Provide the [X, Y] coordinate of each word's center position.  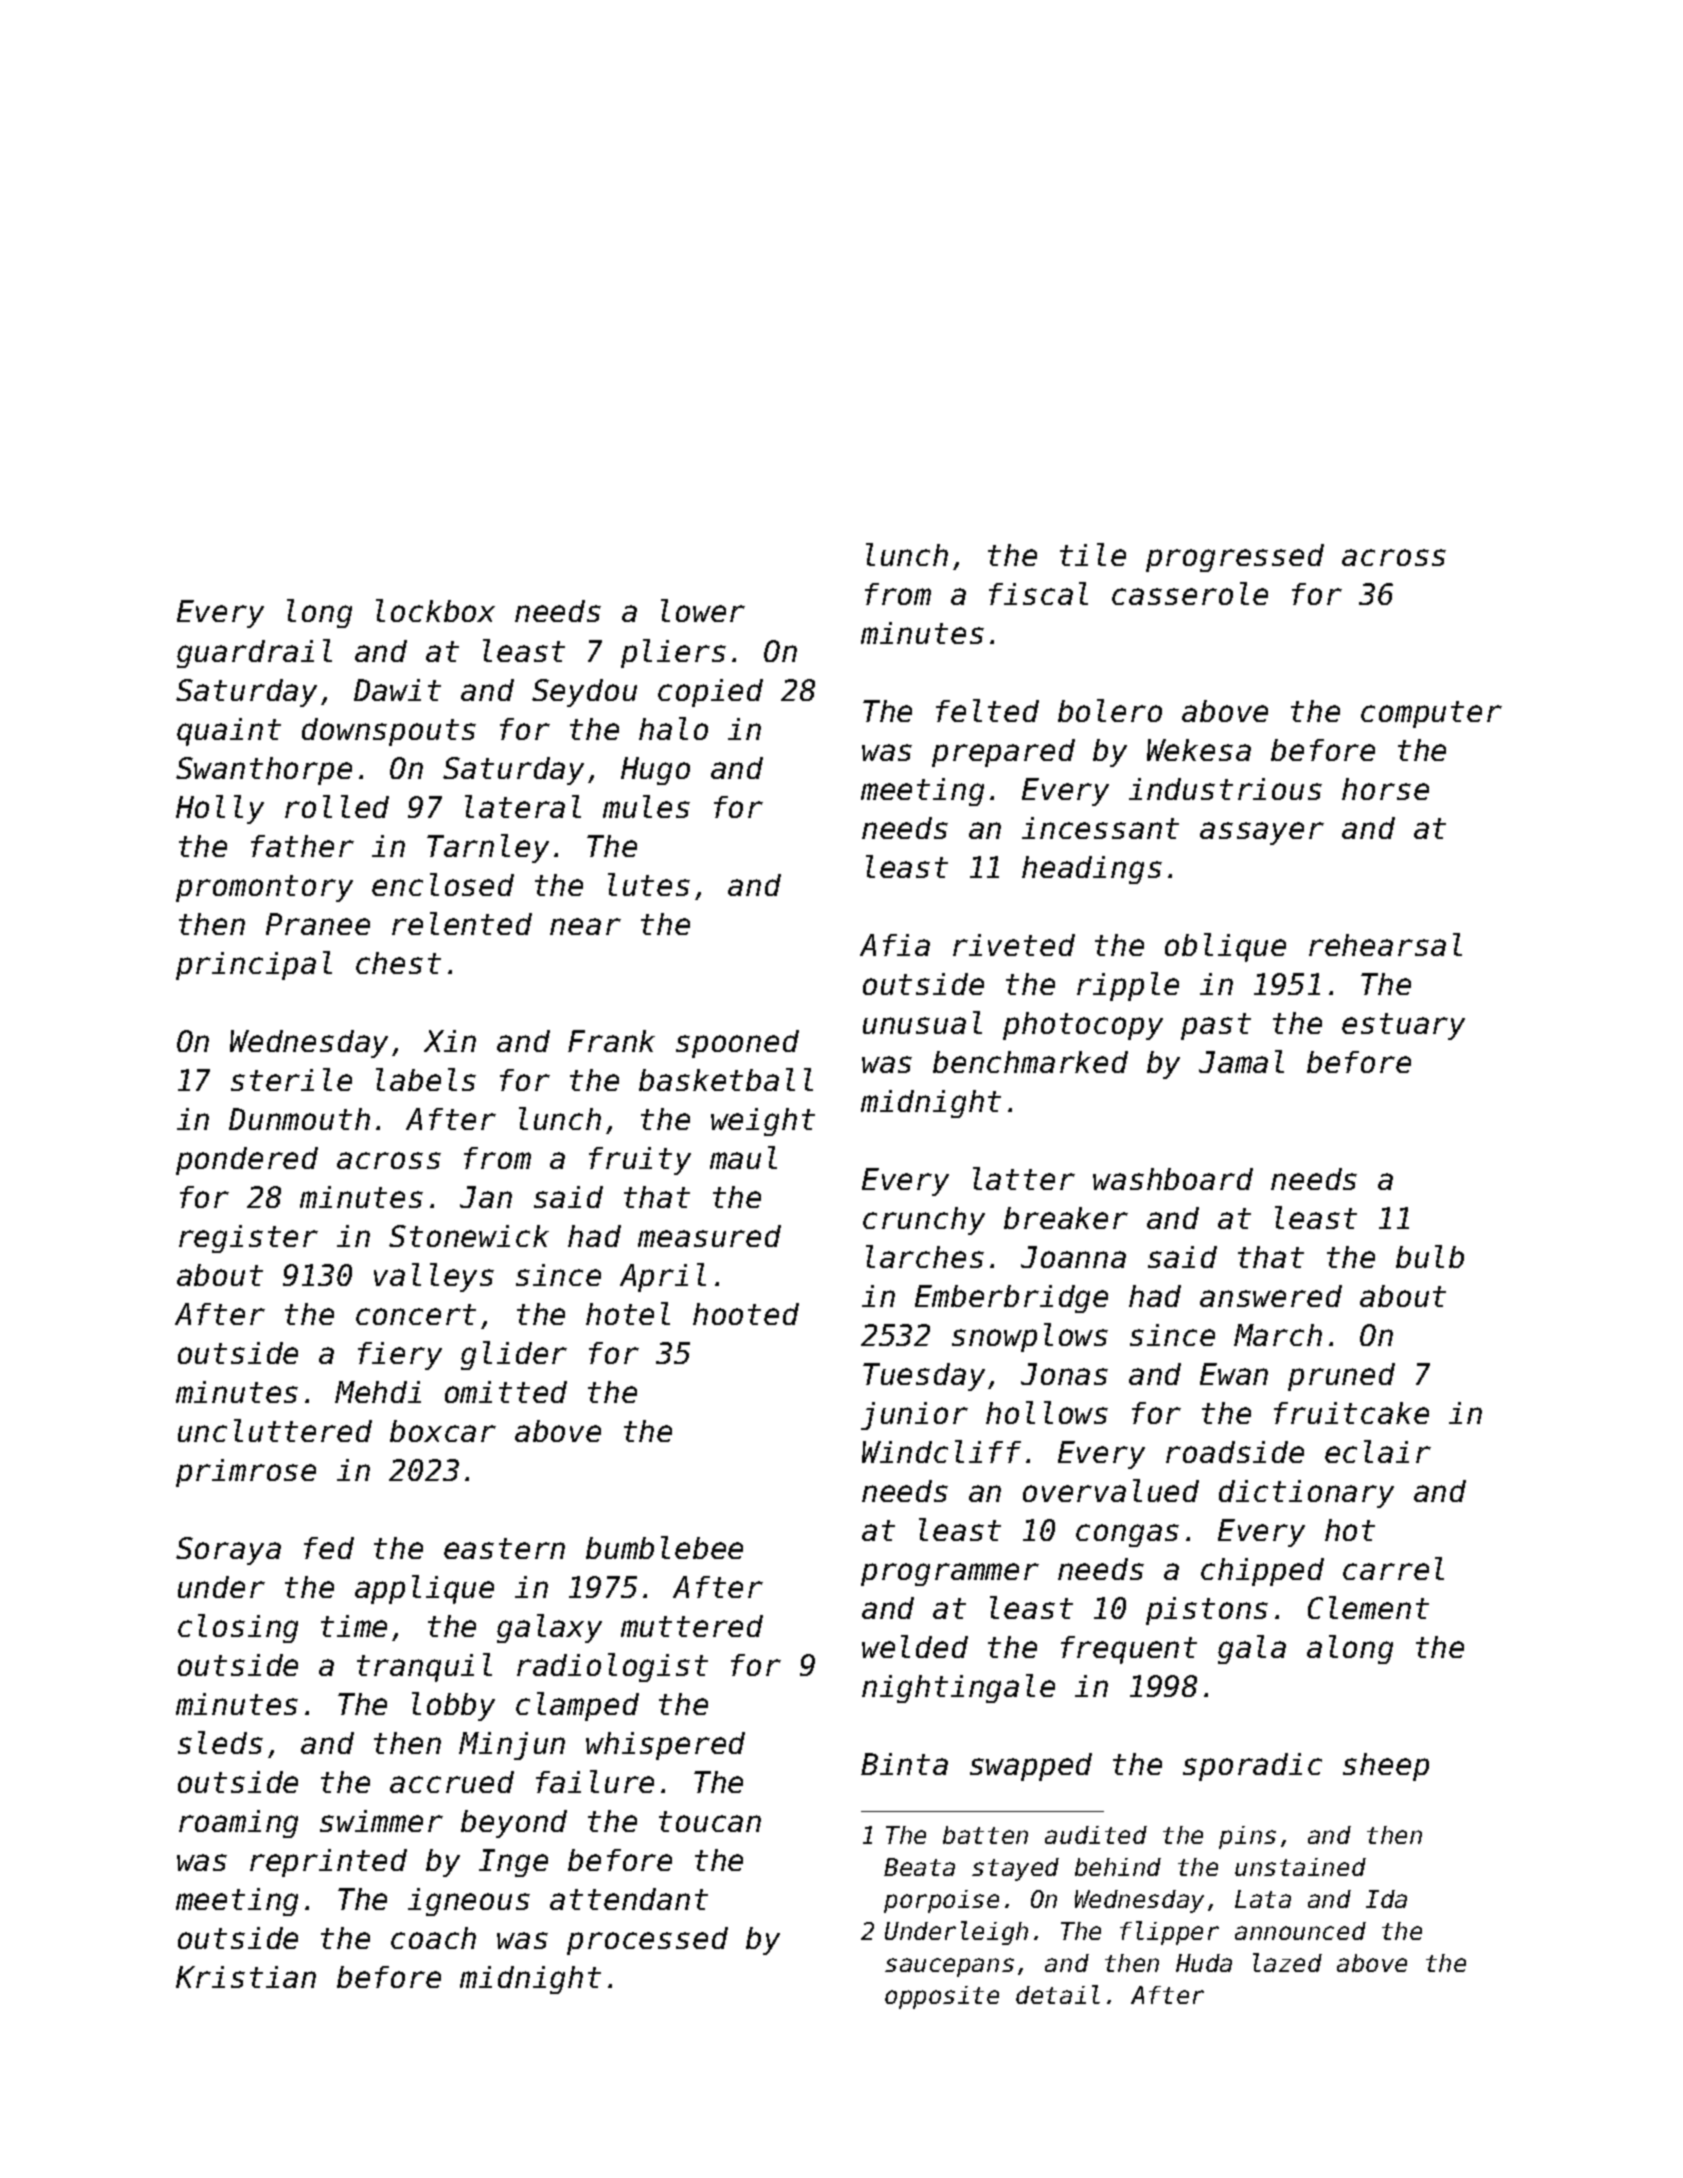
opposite [942, 1997]
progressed [1235, 558]
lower [703, 610]
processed [647, 1941]
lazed [1287, 1962]
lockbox [435, 610]
